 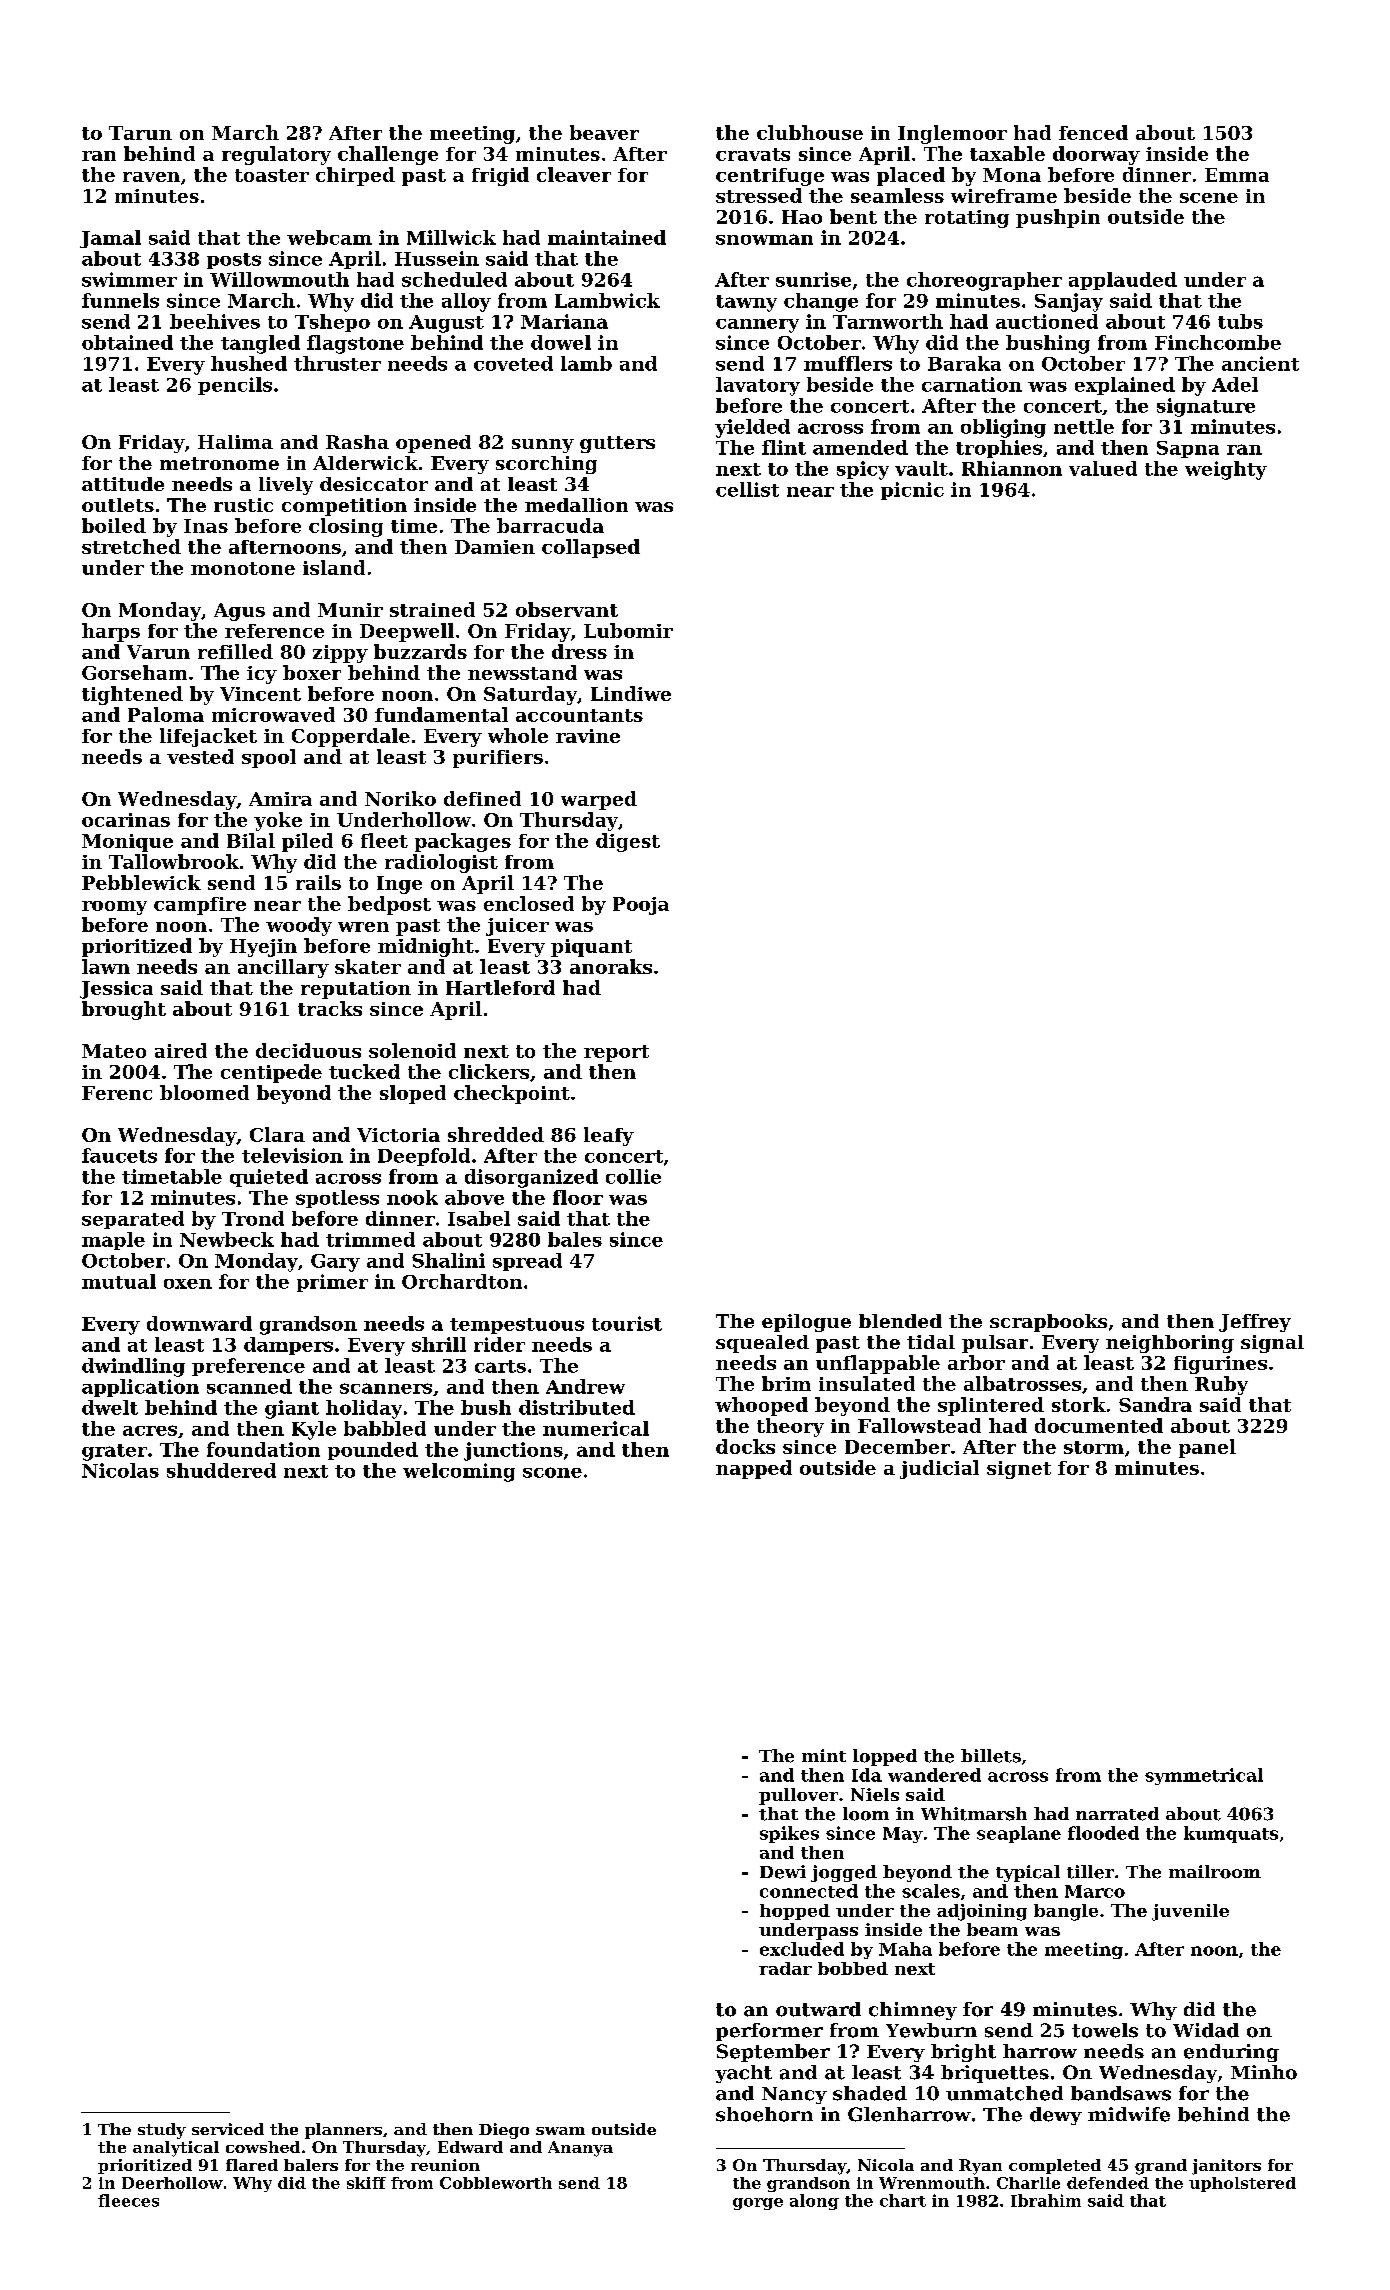 I want to click on grater, so click(x=114, y=1452).
